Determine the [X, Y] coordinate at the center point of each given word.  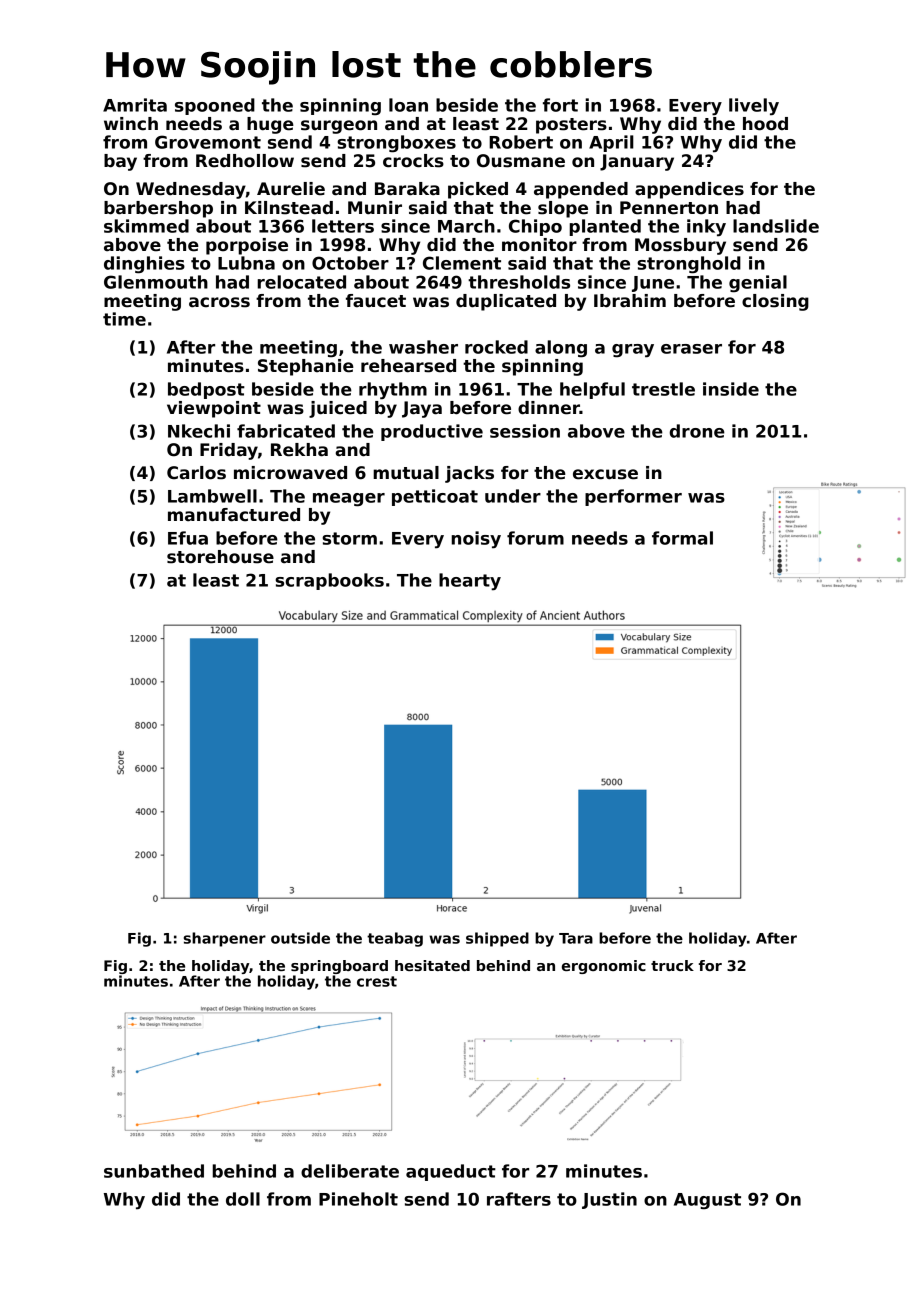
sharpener [225, 939]
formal [682, 538]
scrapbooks [329, 581]
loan [408, 105]
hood [765, 124]
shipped [497, 939]
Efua [188, 538]
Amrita [135, 105]
